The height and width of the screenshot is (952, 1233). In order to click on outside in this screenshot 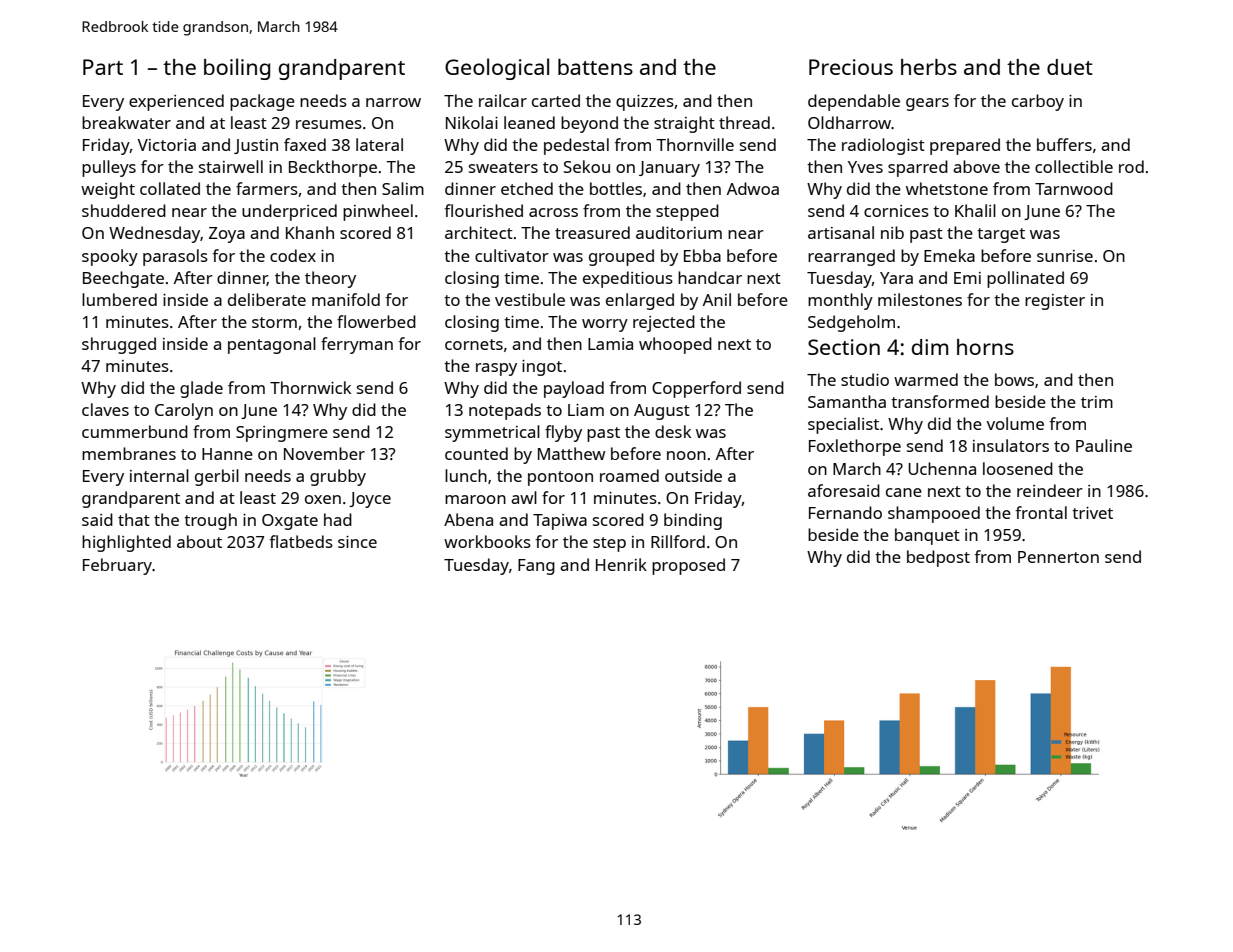, I will do `click(693, 475)`.
